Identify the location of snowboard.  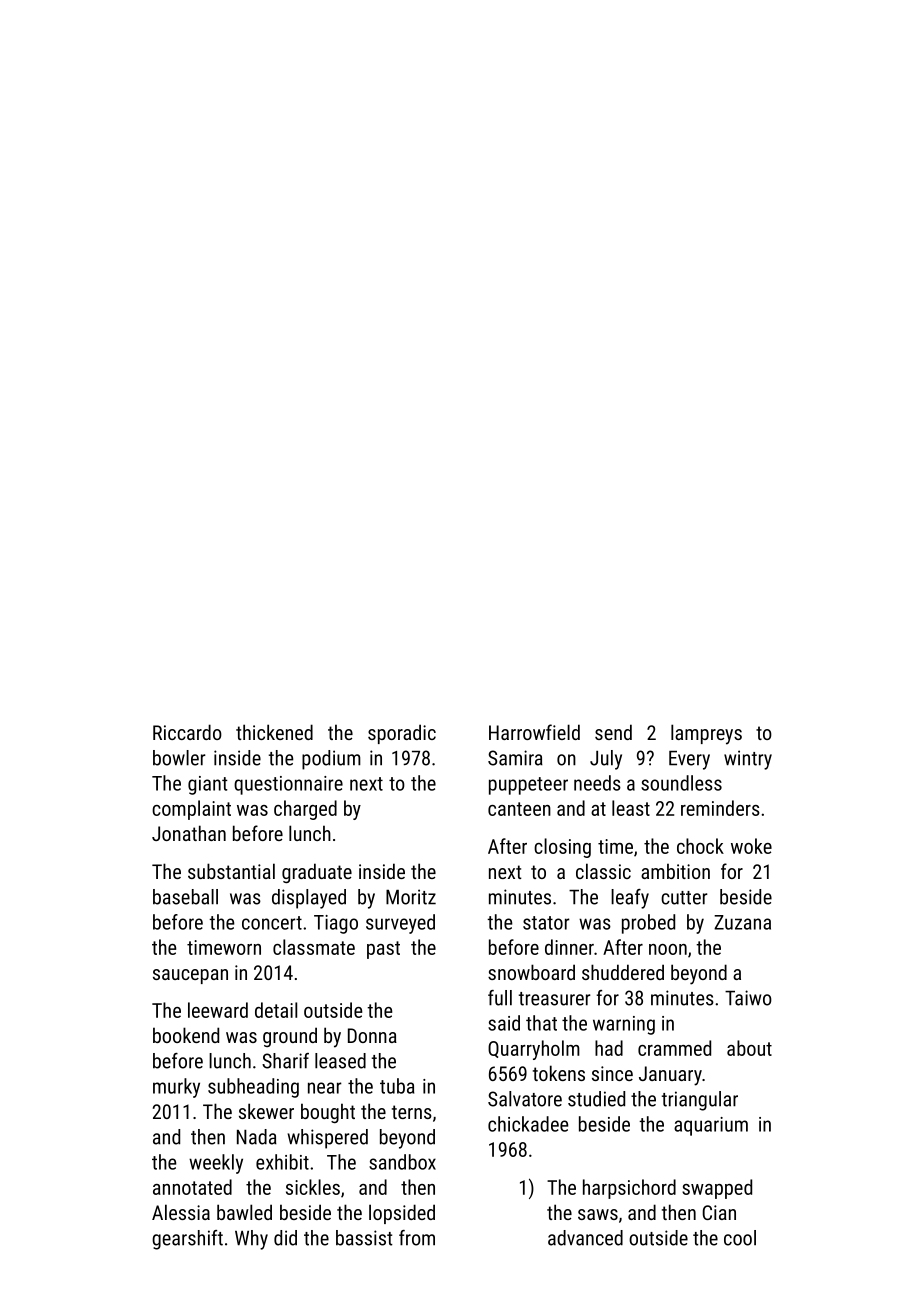
(531, 972).
